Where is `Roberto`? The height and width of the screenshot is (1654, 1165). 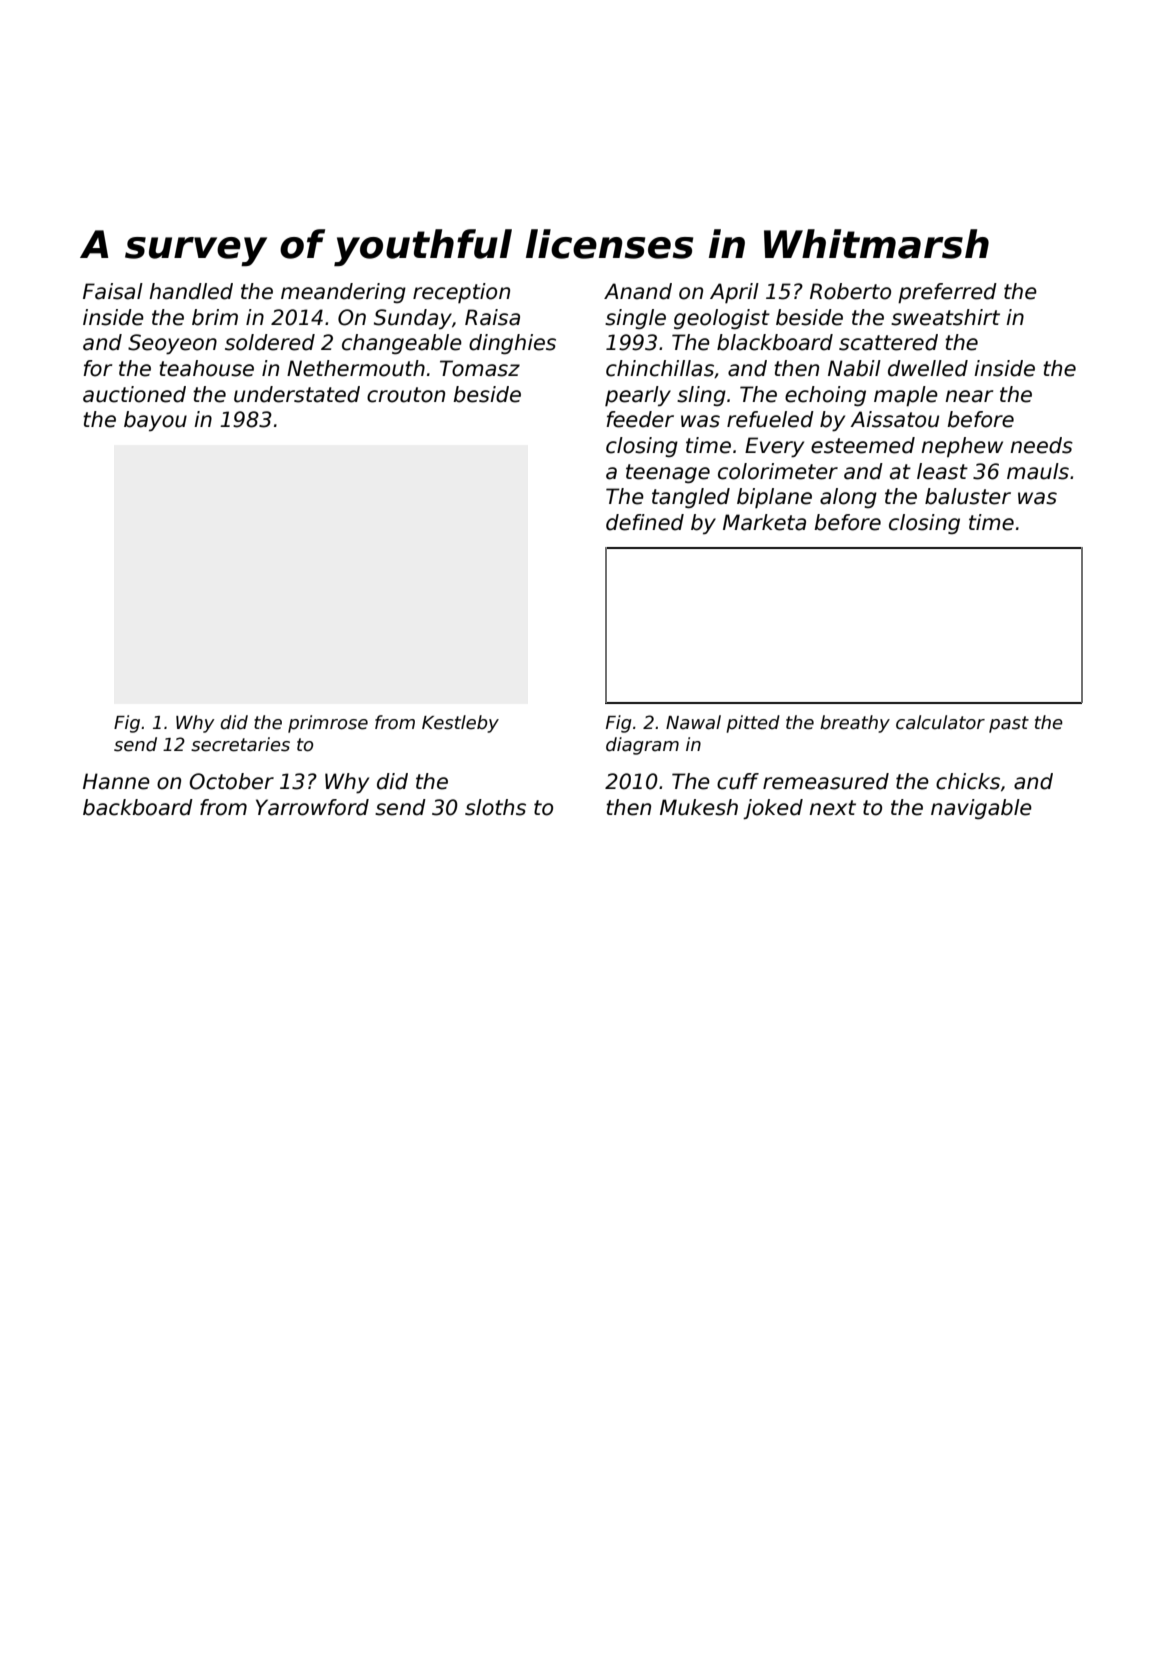 Roberto is located at coordinates (850, 291).
